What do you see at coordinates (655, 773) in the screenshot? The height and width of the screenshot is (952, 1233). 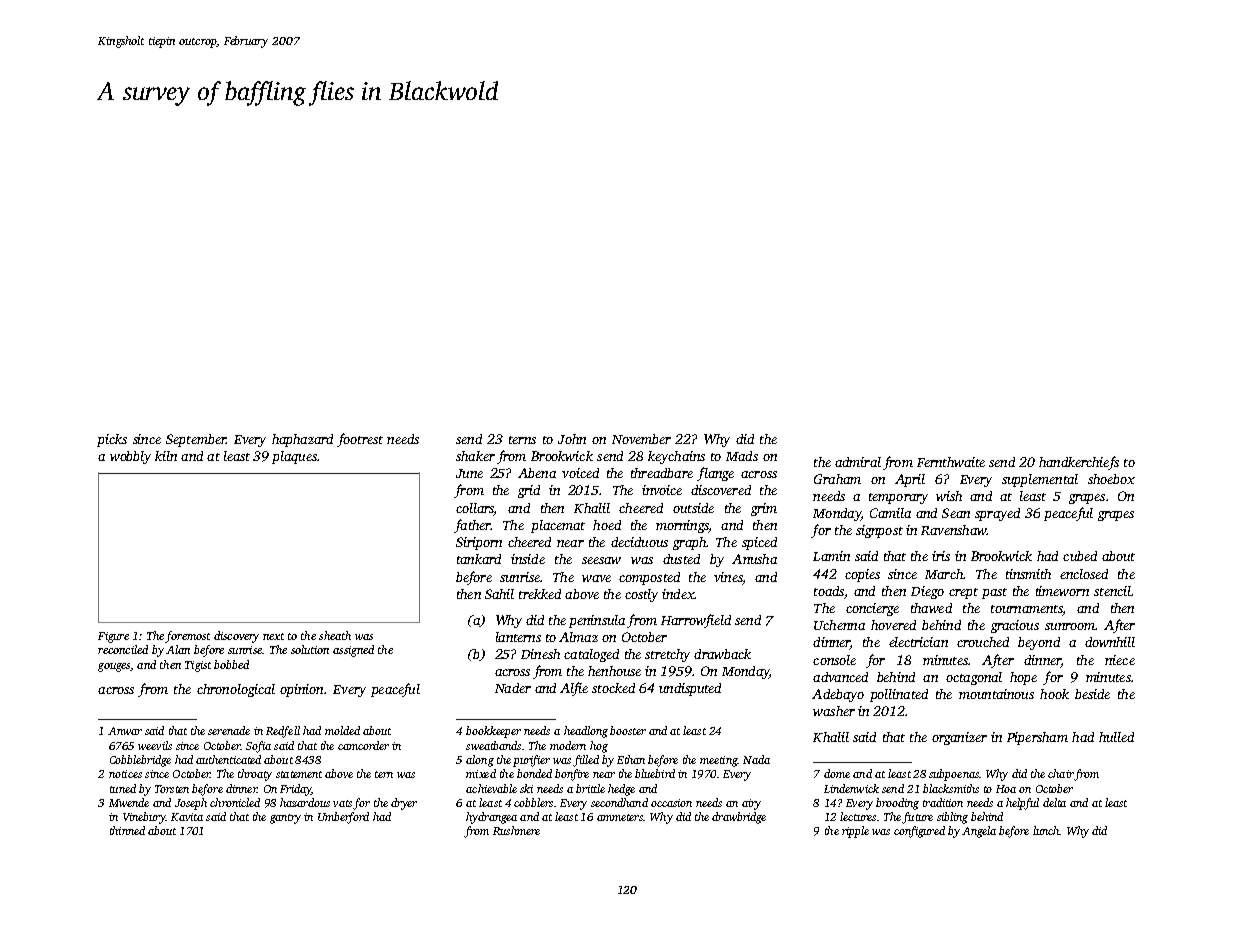 I see `bluebird` at bounding box center [655, 773].
